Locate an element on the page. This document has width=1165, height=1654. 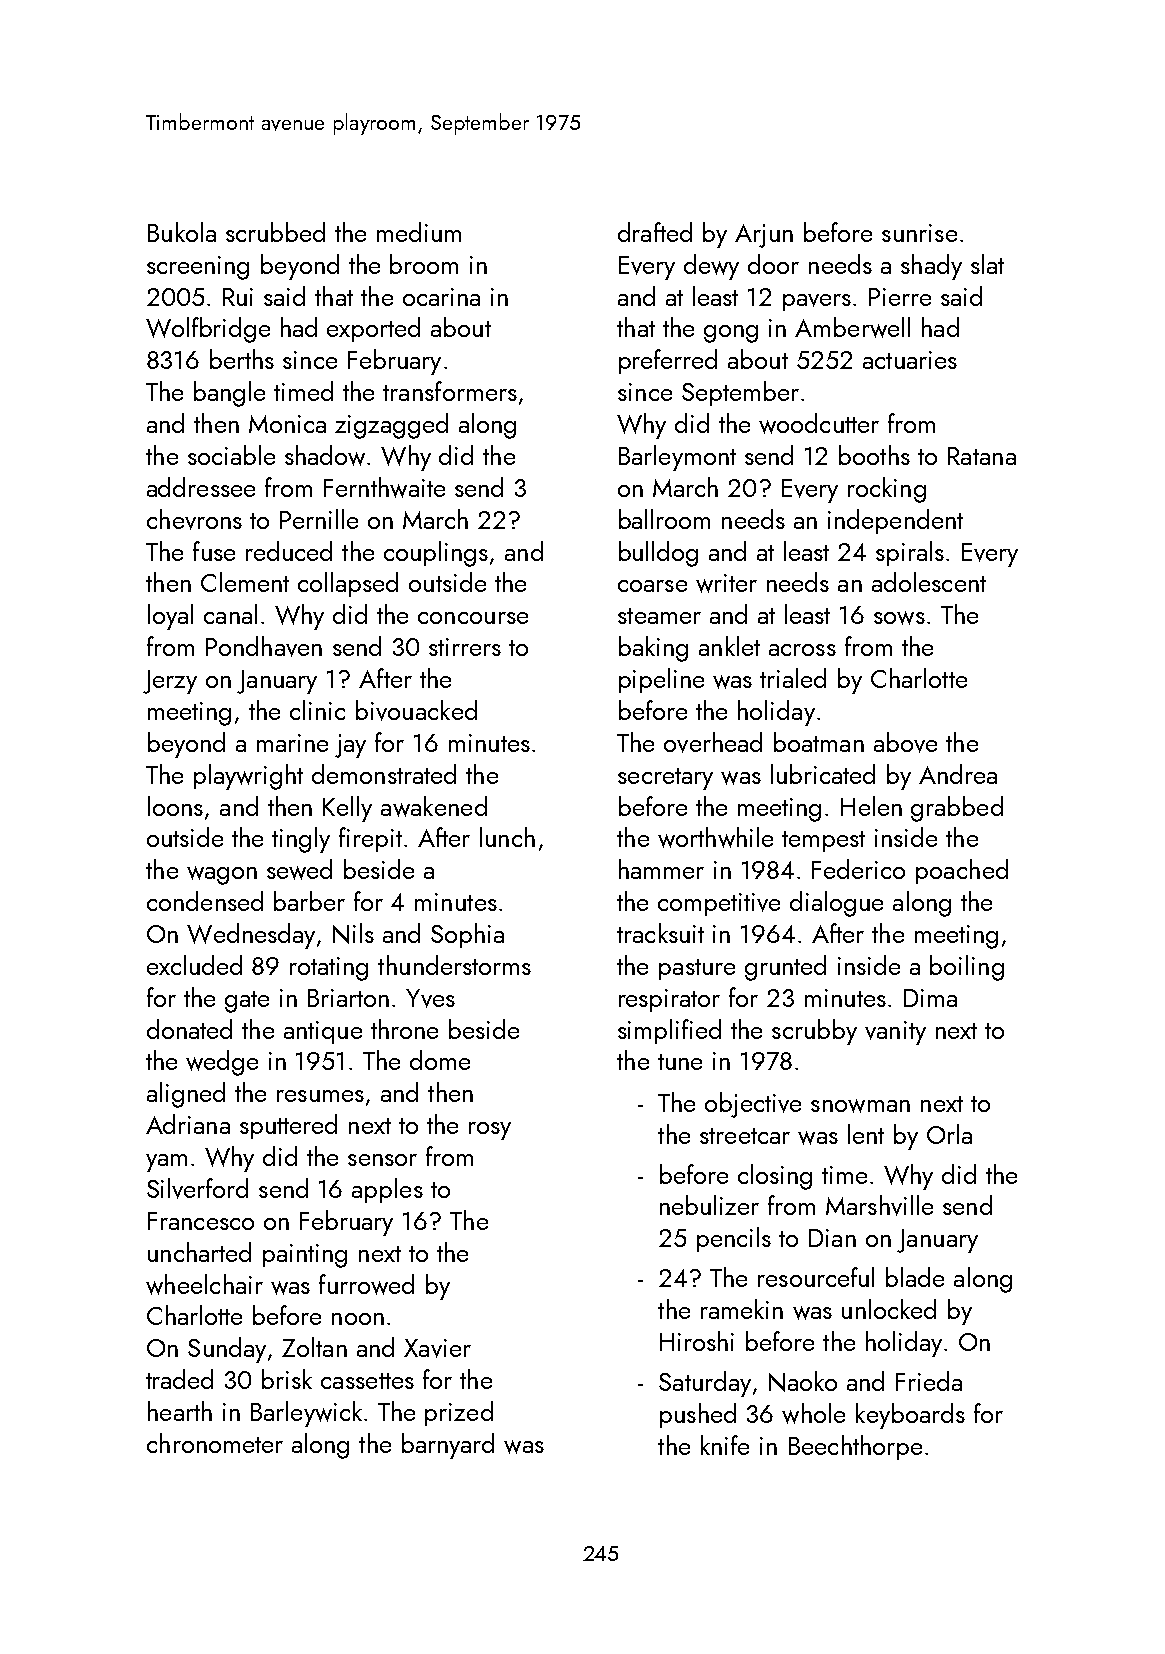
above is located at coordinates (905, 742).
